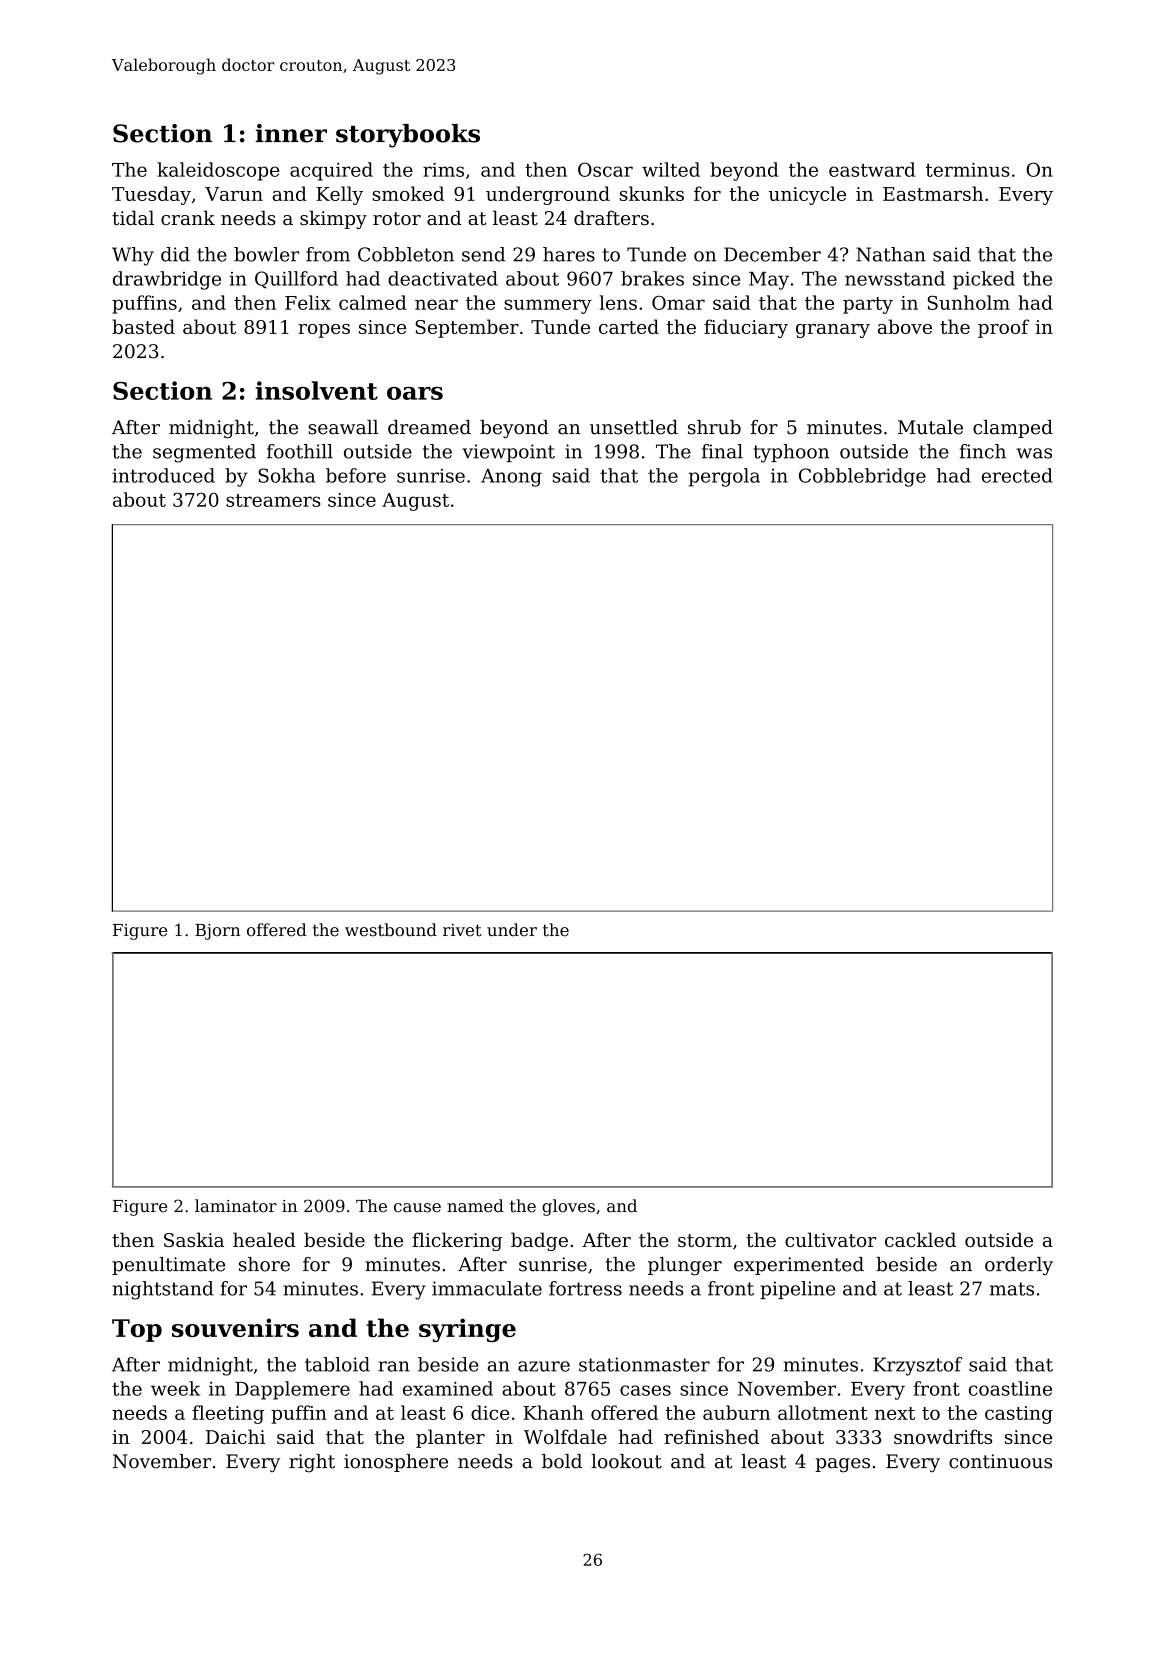  I want to click on streamers, so click(273, 500).
